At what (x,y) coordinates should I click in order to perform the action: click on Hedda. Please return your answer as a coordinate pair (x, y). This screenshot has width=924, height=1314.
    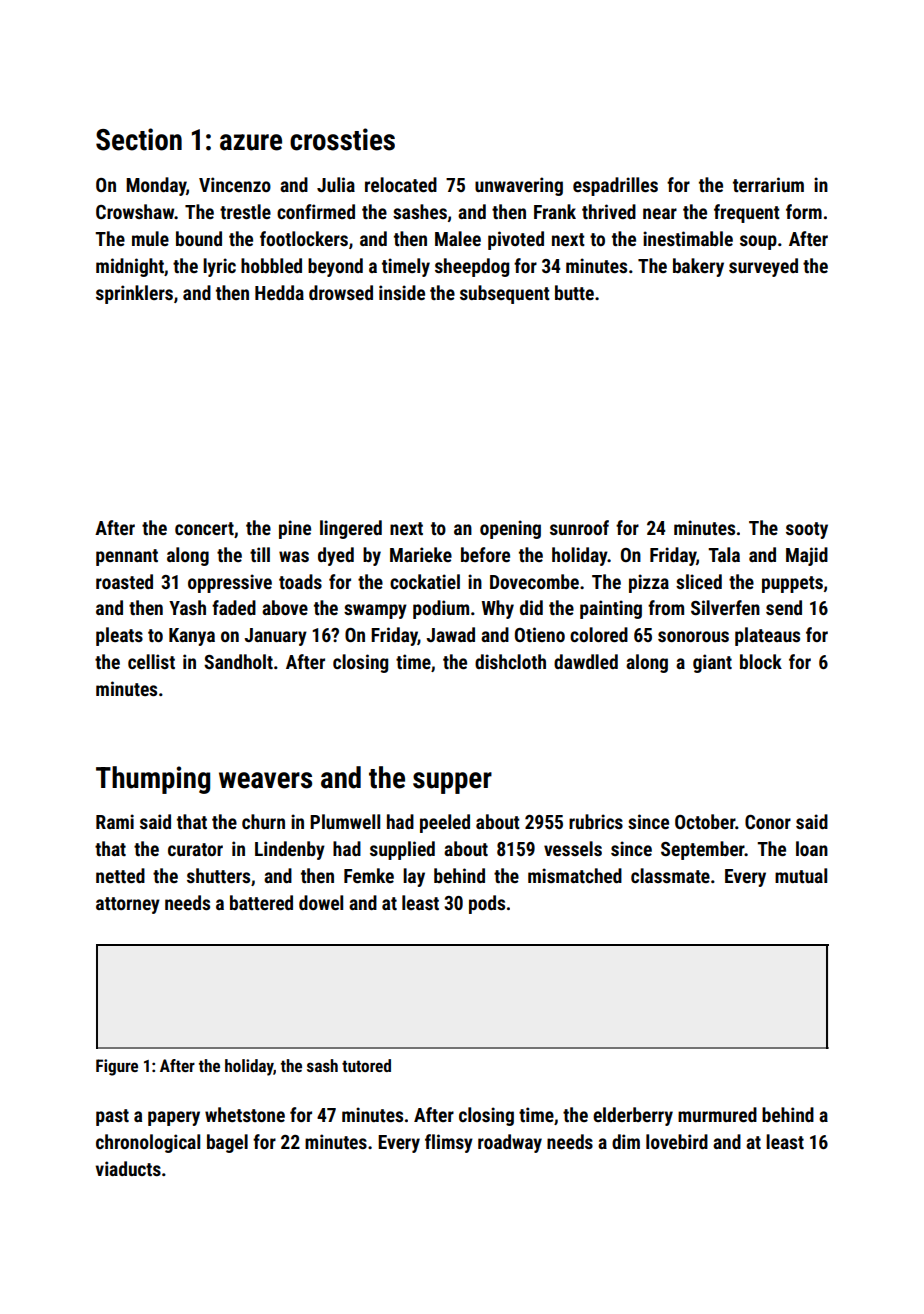
    Looking at the image, I should click on (279, 292).
